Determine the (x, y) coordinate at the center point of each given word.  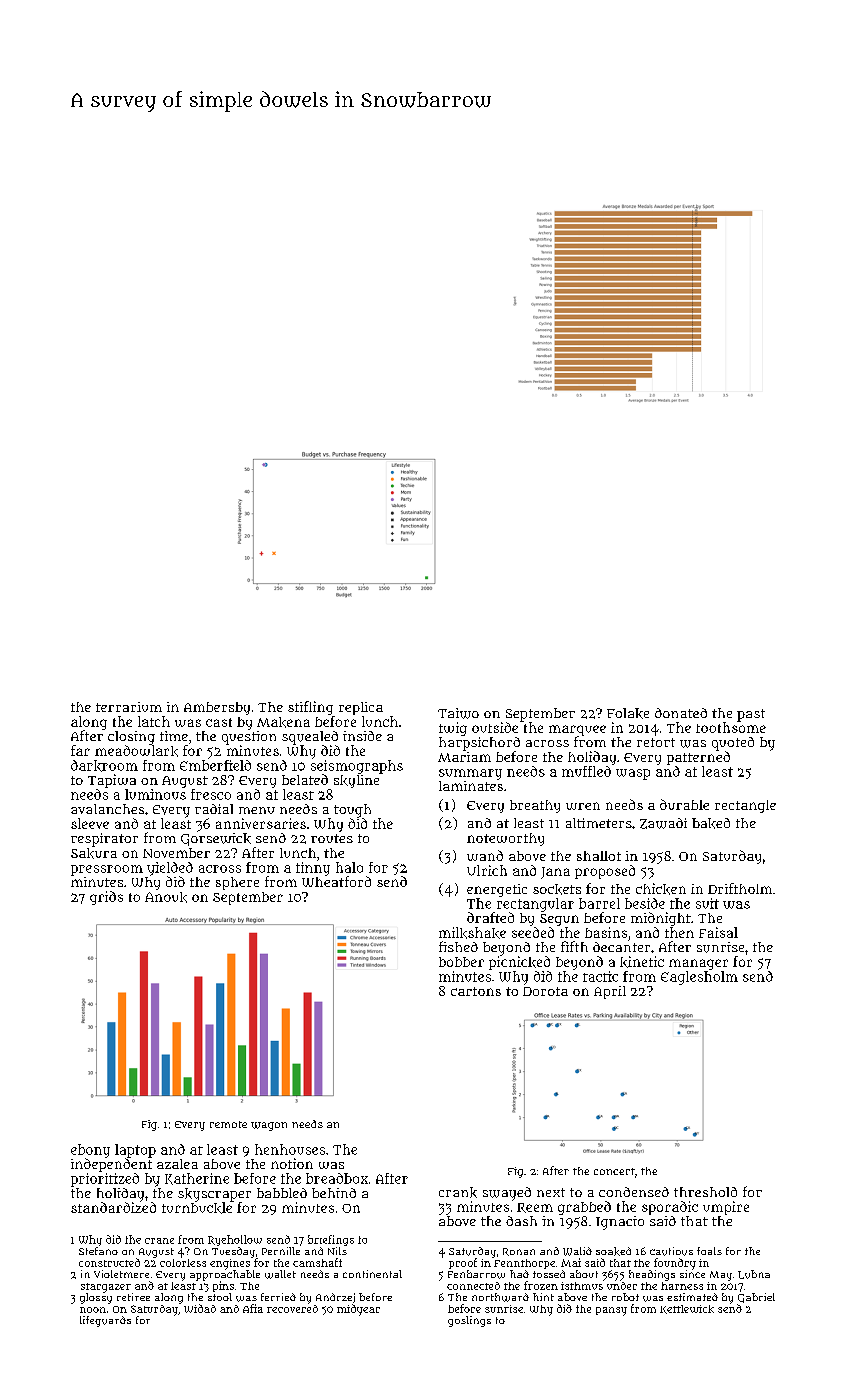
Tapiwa (112, 781)
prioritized (105, 1180)
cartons (476, 991)
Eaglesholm (699, 978)
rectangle (745, 806)
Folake (628, 713)
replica (361, 708)
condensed (634, 1192)
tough (352, 811)
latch (154, 721)
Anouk (166, 897)
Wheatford (336, 881)
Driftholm (740, 888)
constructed (109, 1262)
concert (614, 1171)
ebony (90, 1151)
